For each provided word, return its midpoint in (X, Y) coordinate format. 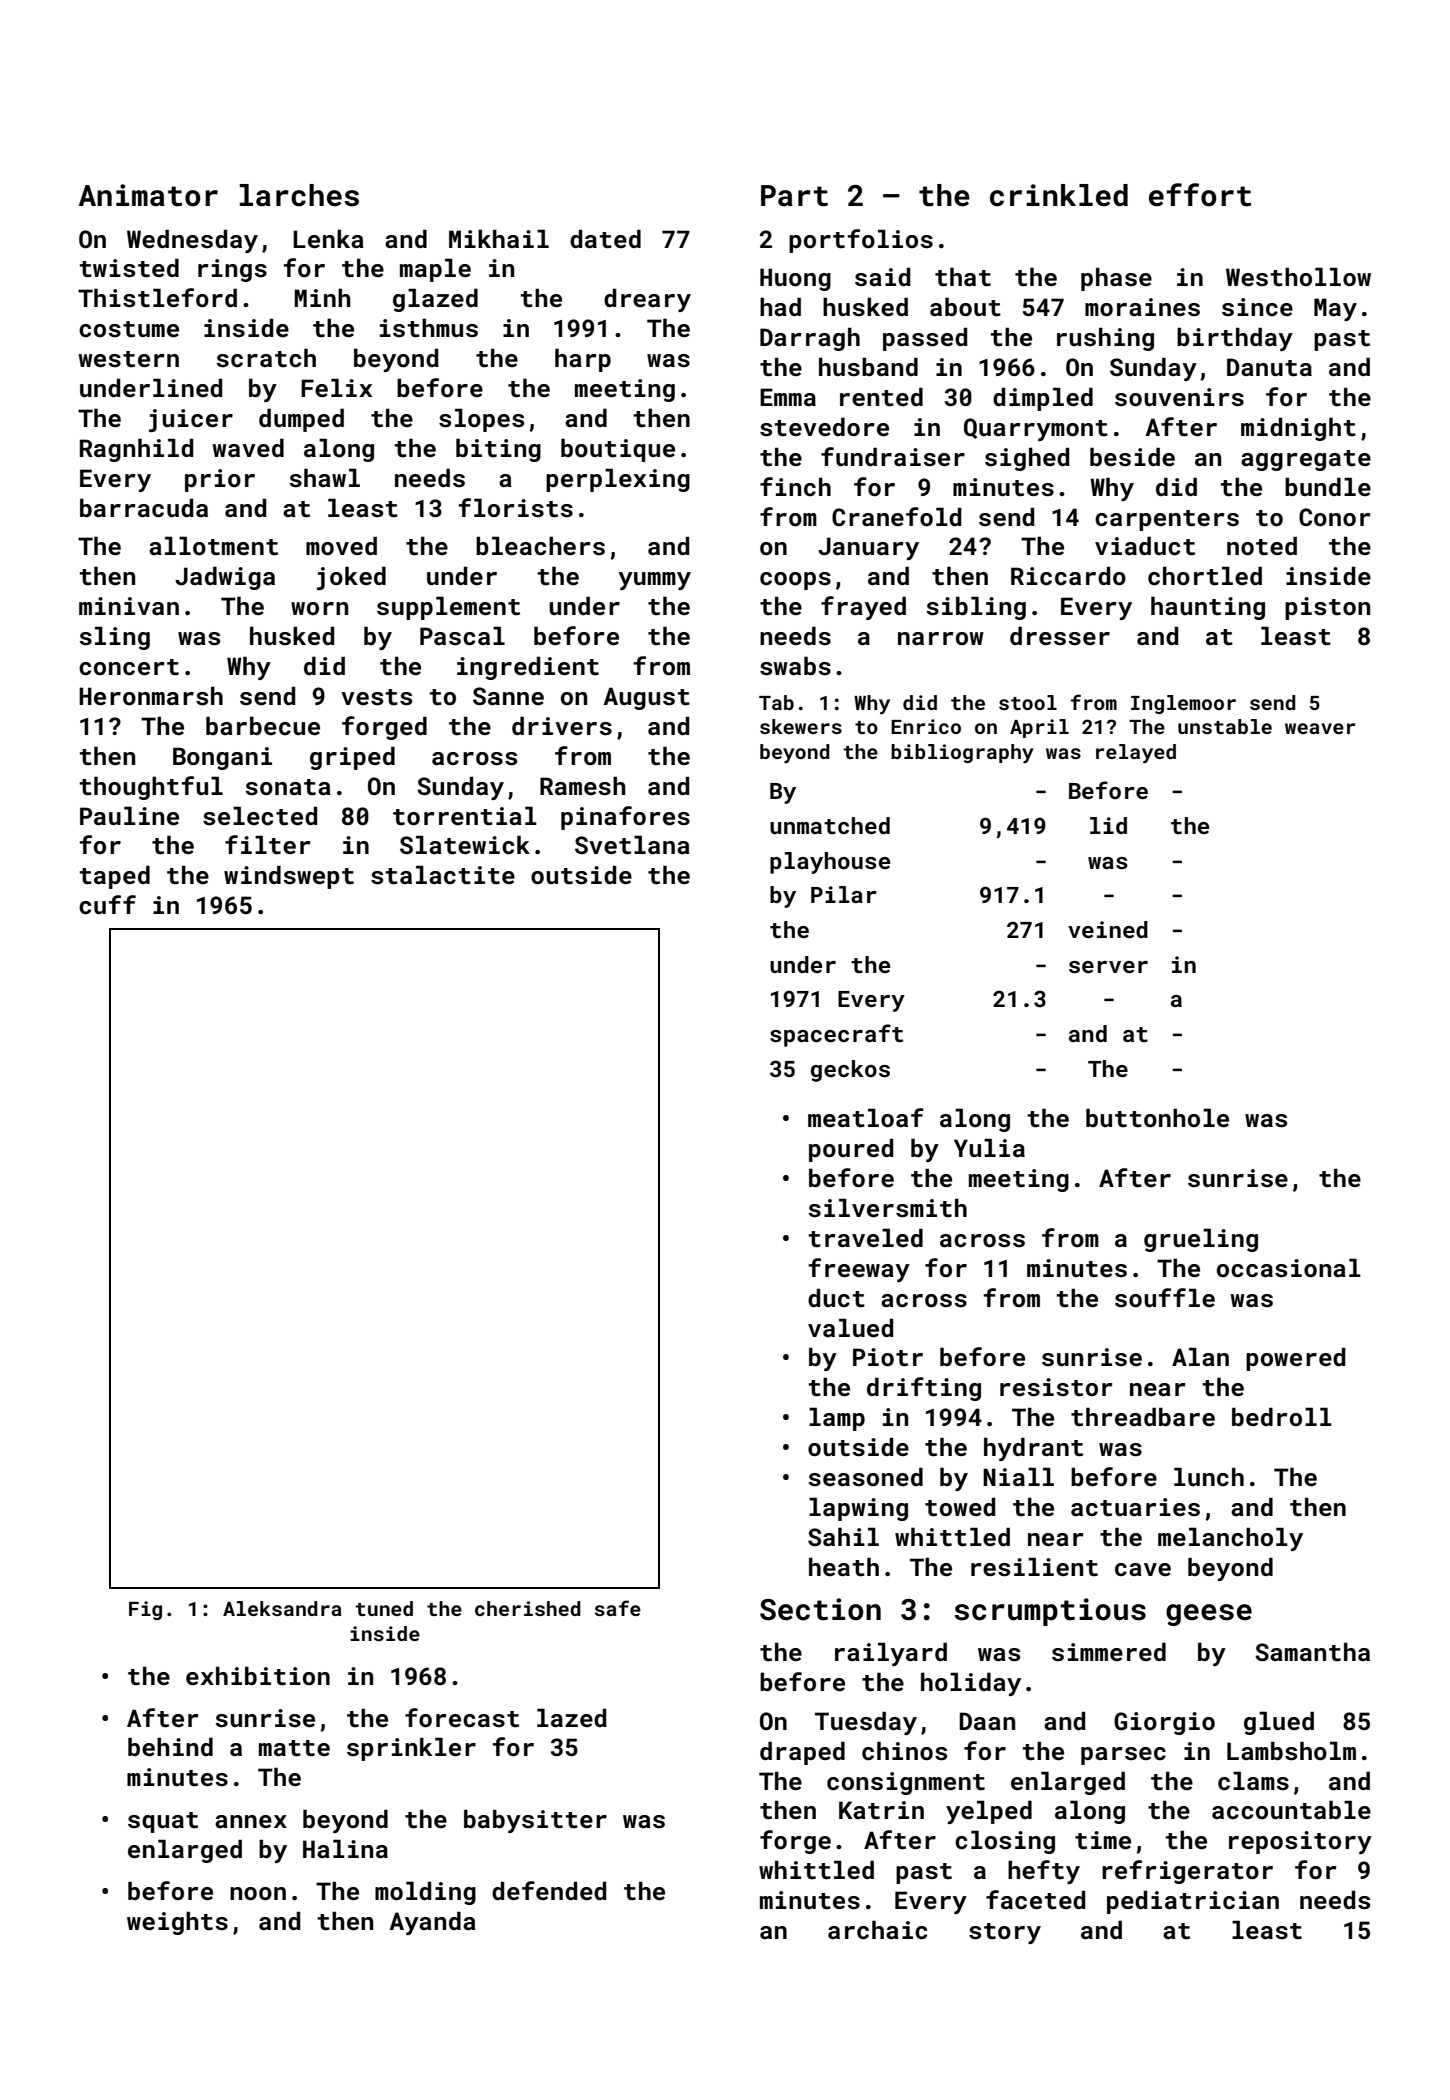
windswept (289, 877)
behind (170, 1746)
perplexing (618, 480)
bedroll (1282, 1416)
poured (851, 1150)
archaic (877, 1930)
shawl (325, 478)
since (1257, 307)
